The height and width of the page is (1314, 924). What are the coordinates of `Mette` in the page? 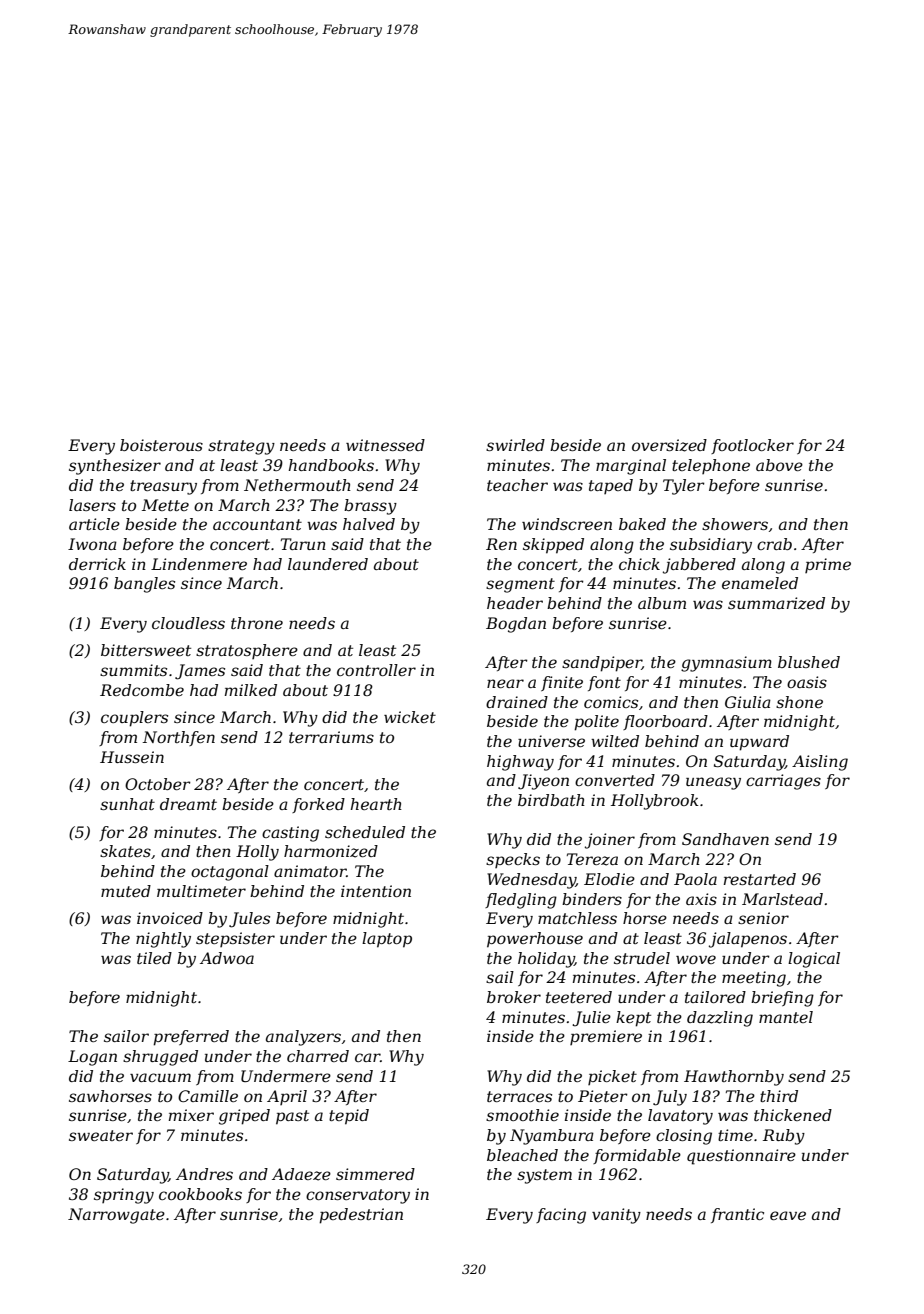 It's located at (165, 505).
